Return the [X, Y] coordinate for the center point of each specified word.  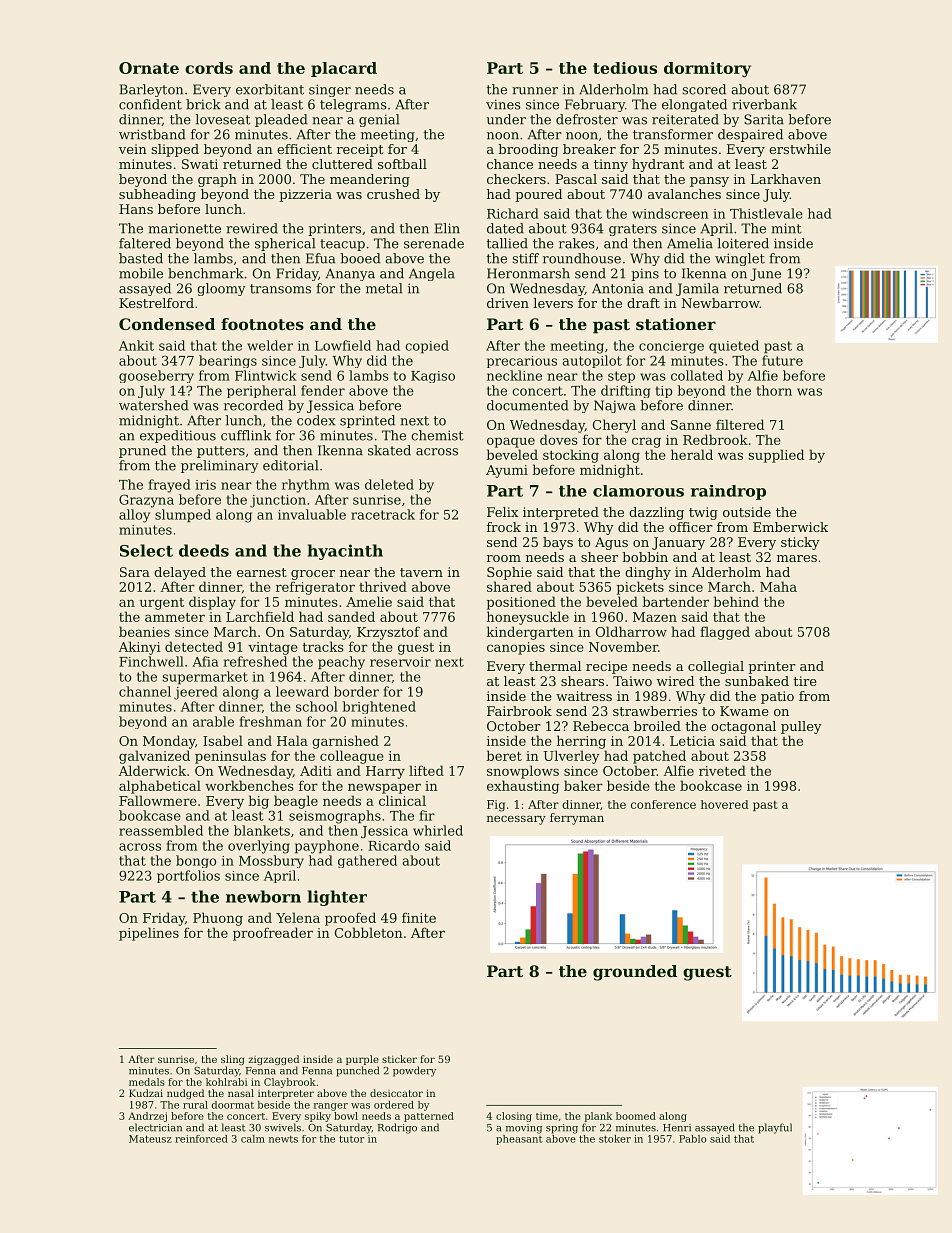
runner [535, 91]
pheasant [519, 1140]
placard [344, 69]
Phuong [218, 919]
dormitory [707, 69]
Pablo [692, 1139]
